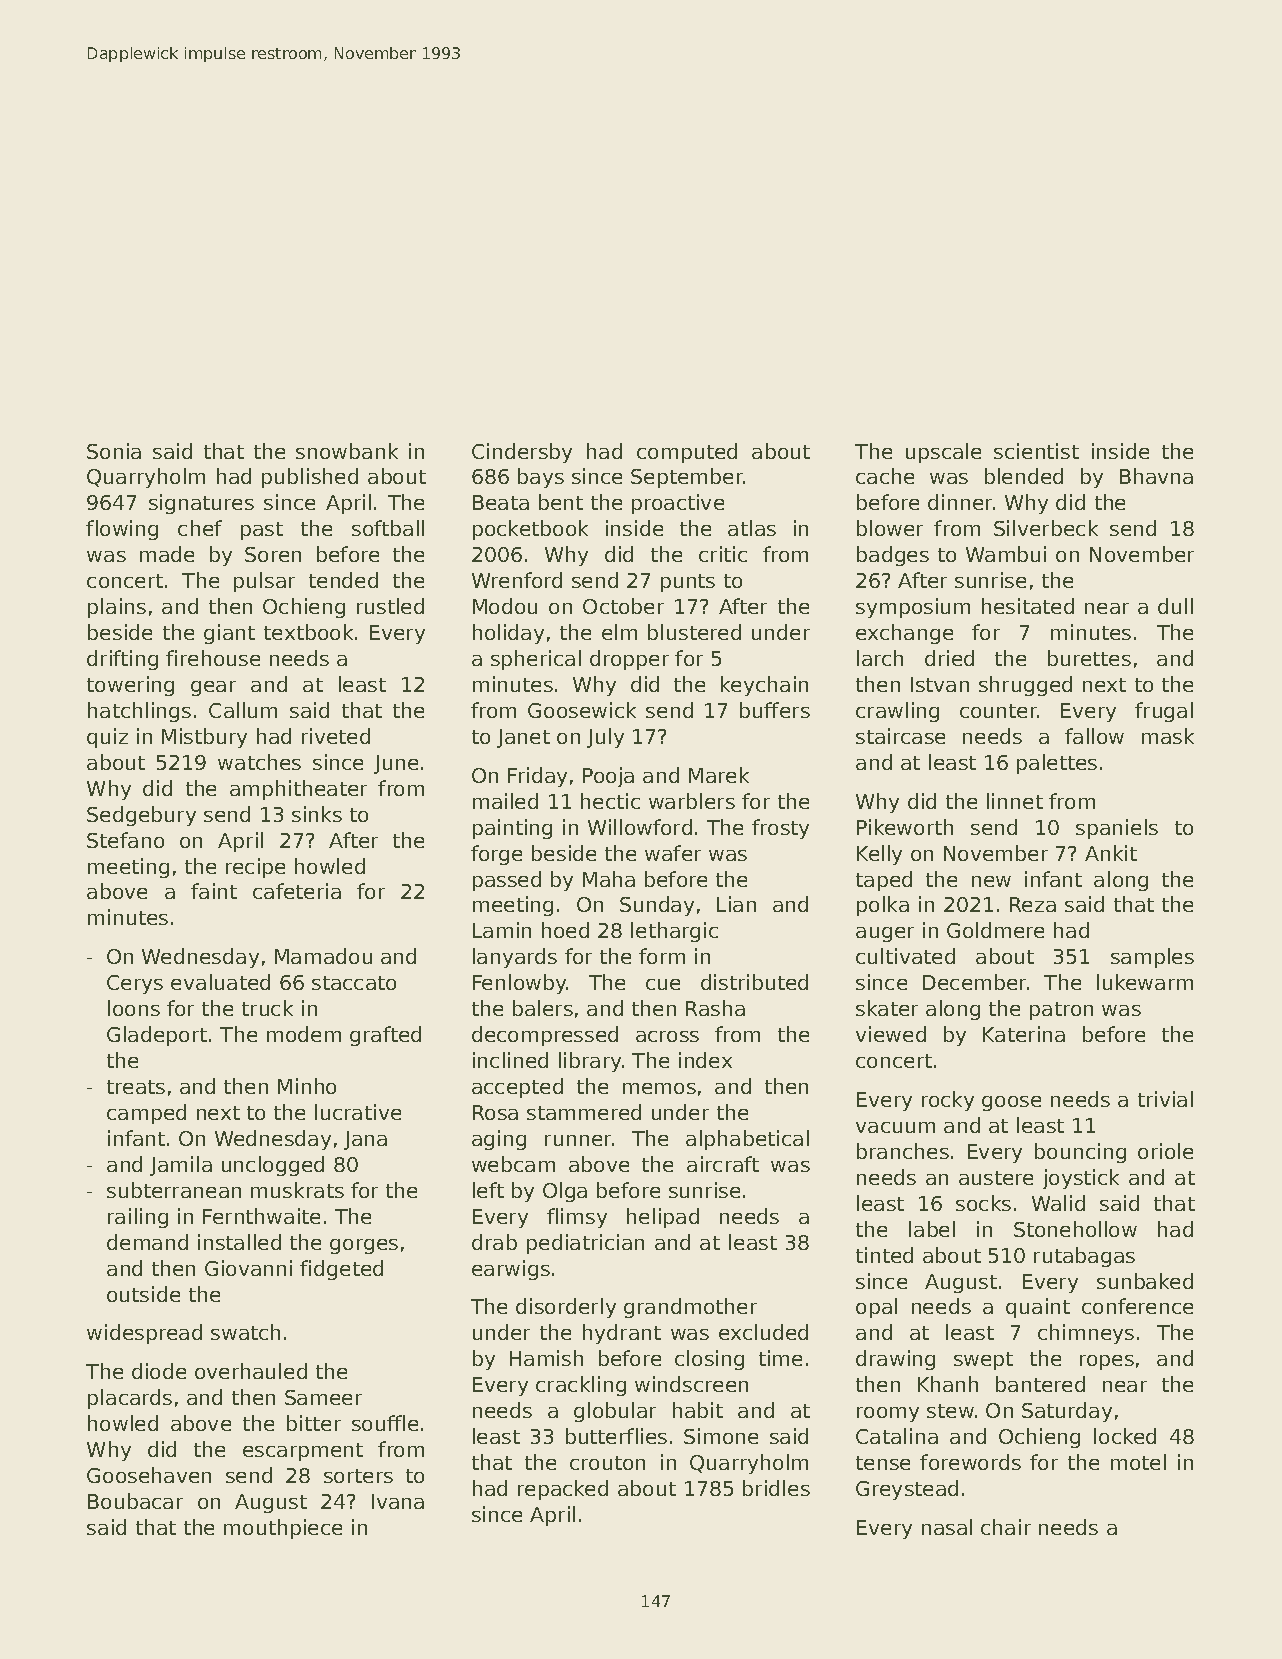 The image size is (1282, 1659). Describe the element at coordinates (530, 530) in the page. I see `pocketbook` at that location.
